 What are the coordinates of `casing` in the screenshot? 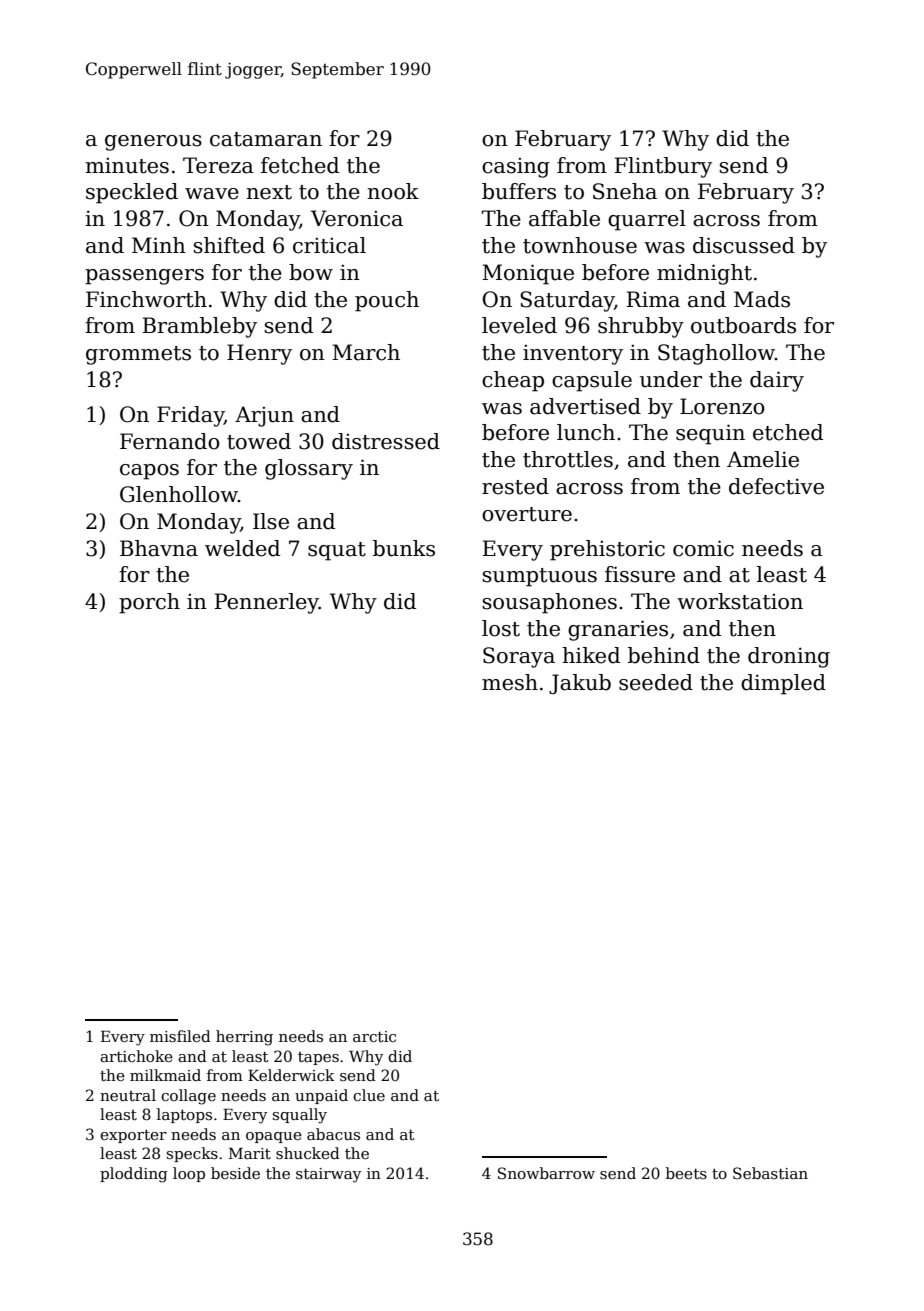 It's located at (516, 168).
